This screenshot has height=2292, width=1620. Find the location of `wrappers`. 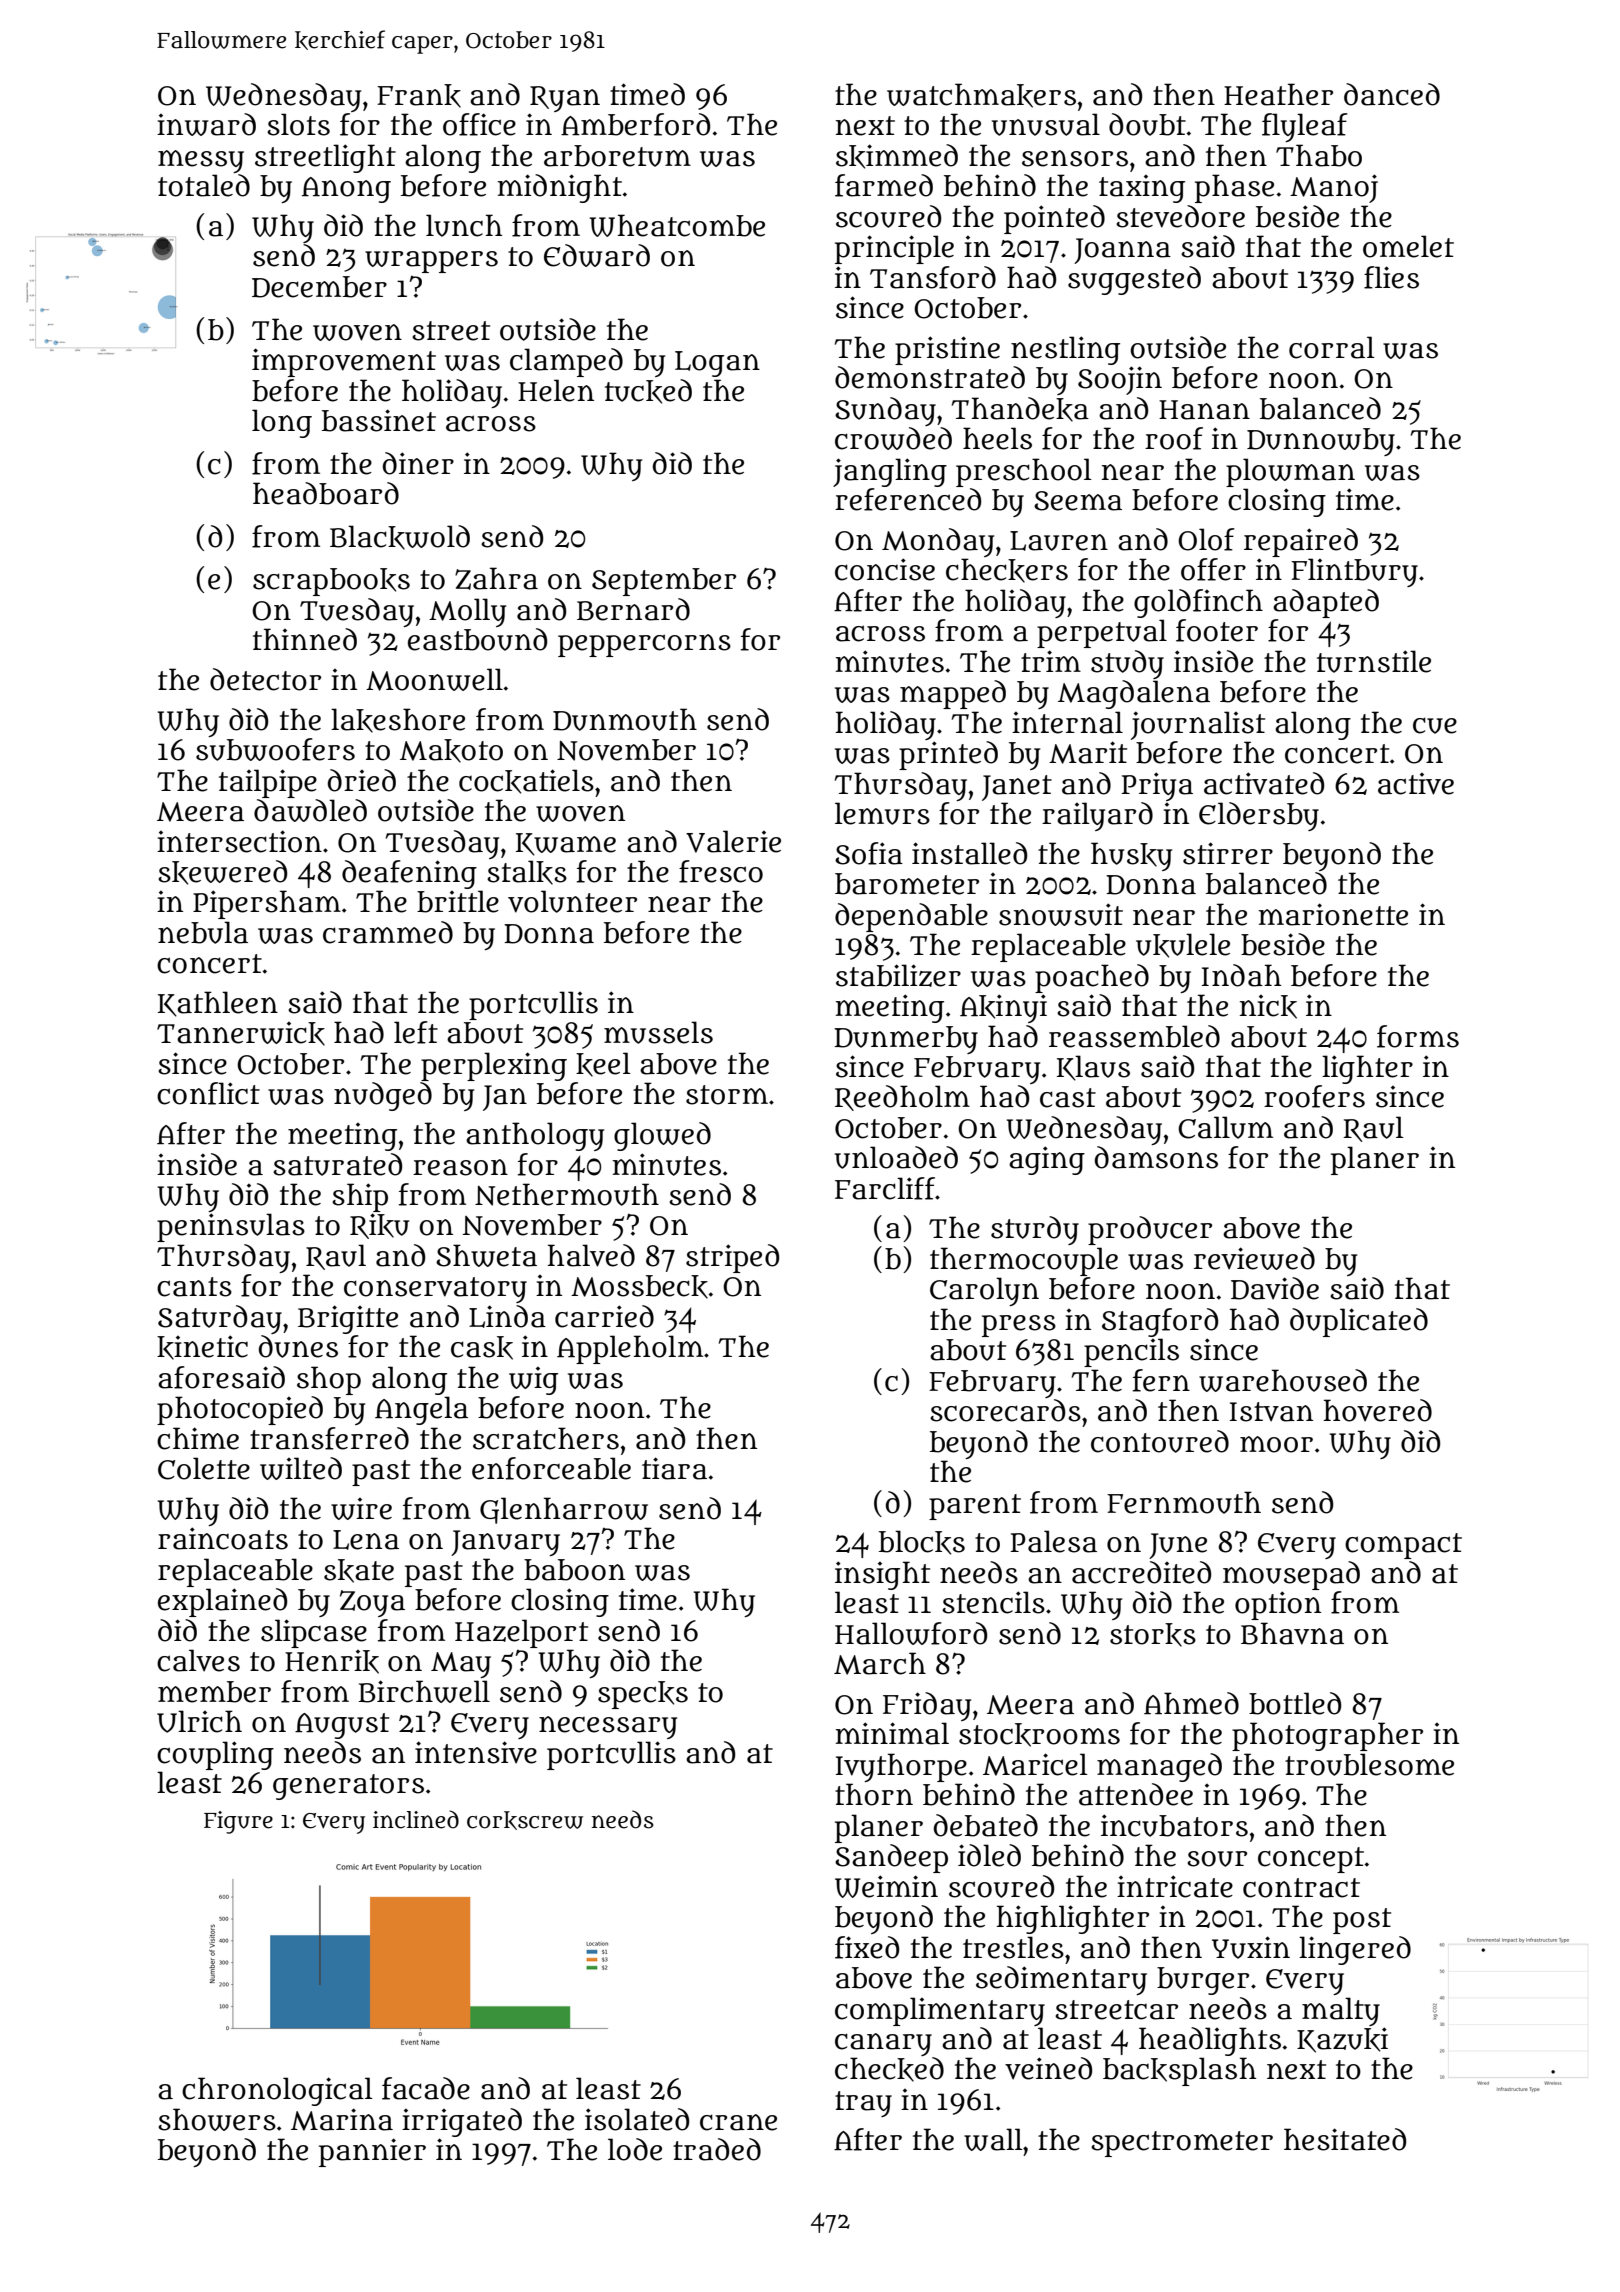

wrappers is located at coordinates (431, 262).
